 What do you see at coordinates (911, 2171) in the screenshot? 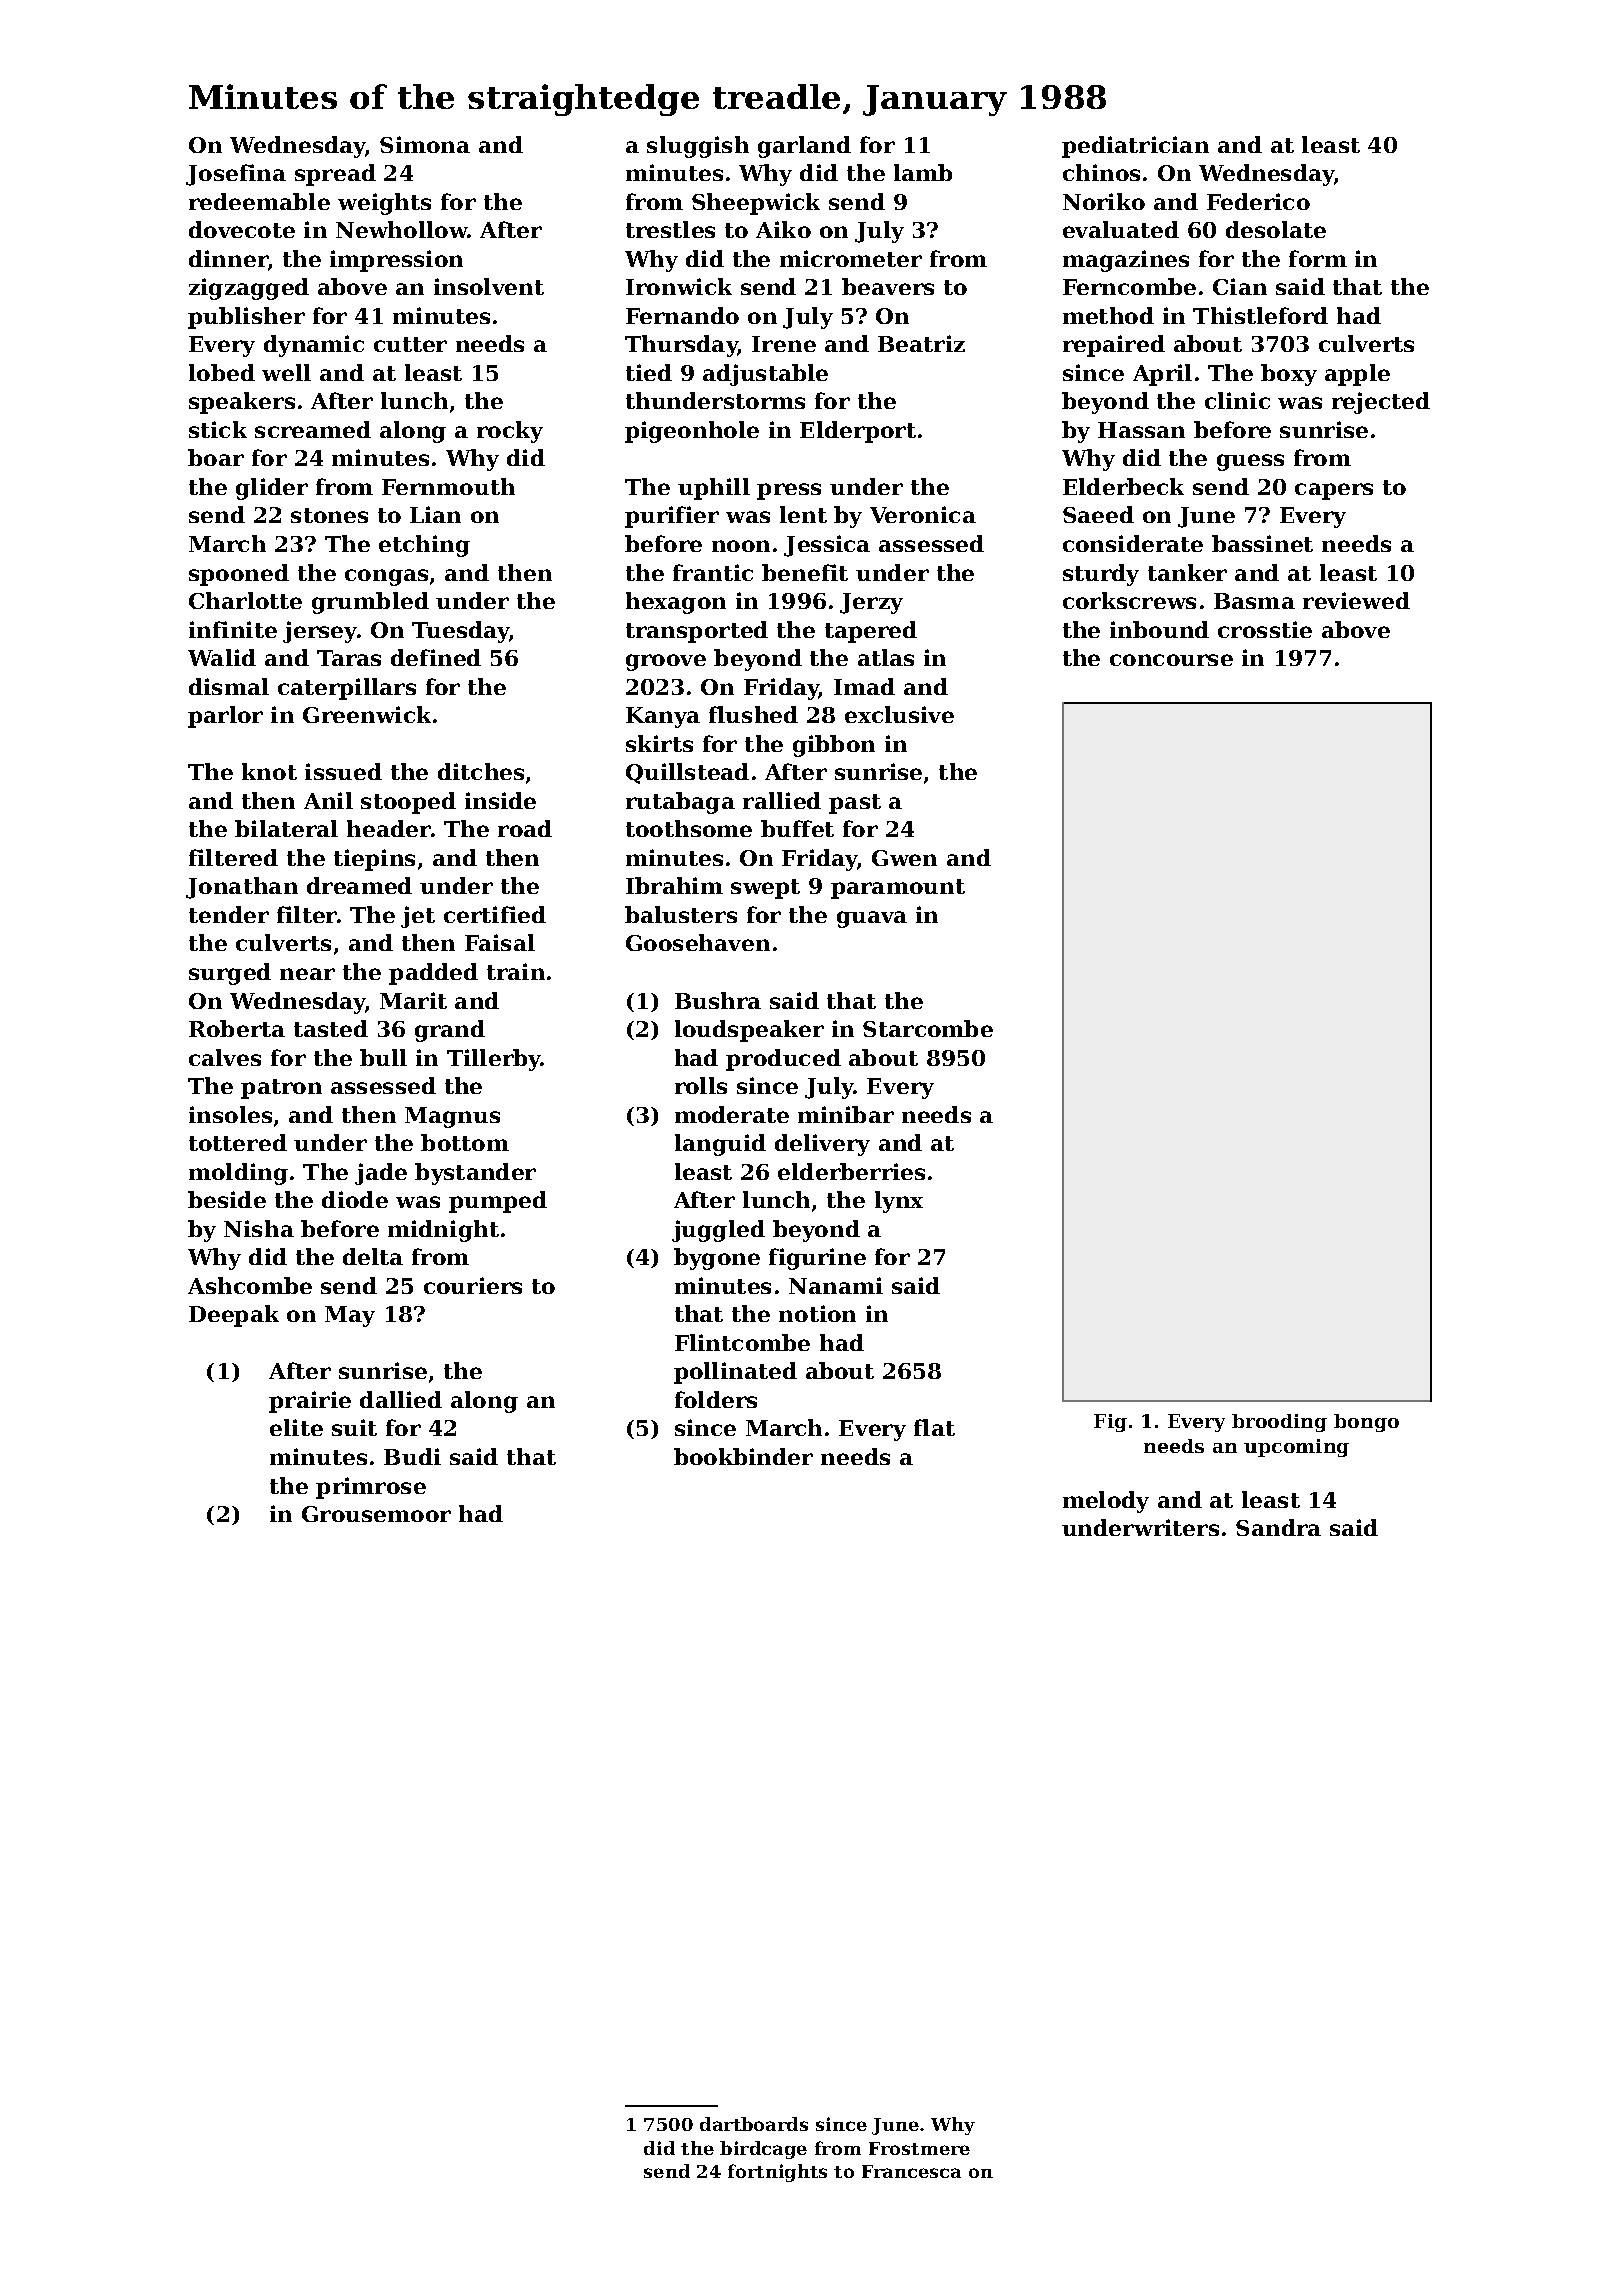
I see `Francesca` at bounding box center [911, 2171].
